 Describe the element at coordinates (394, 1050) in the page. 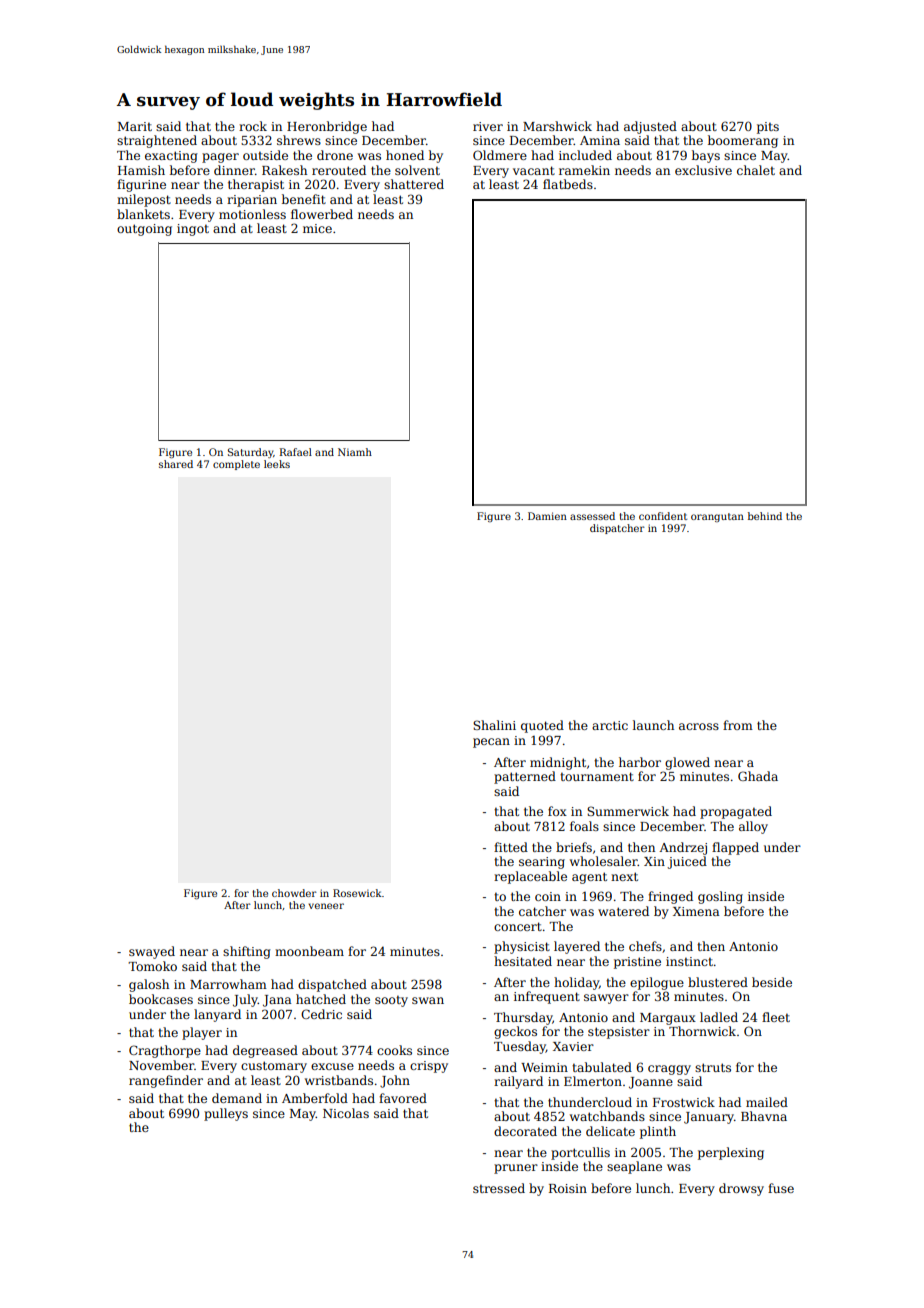

I see `cooks` at that location.
